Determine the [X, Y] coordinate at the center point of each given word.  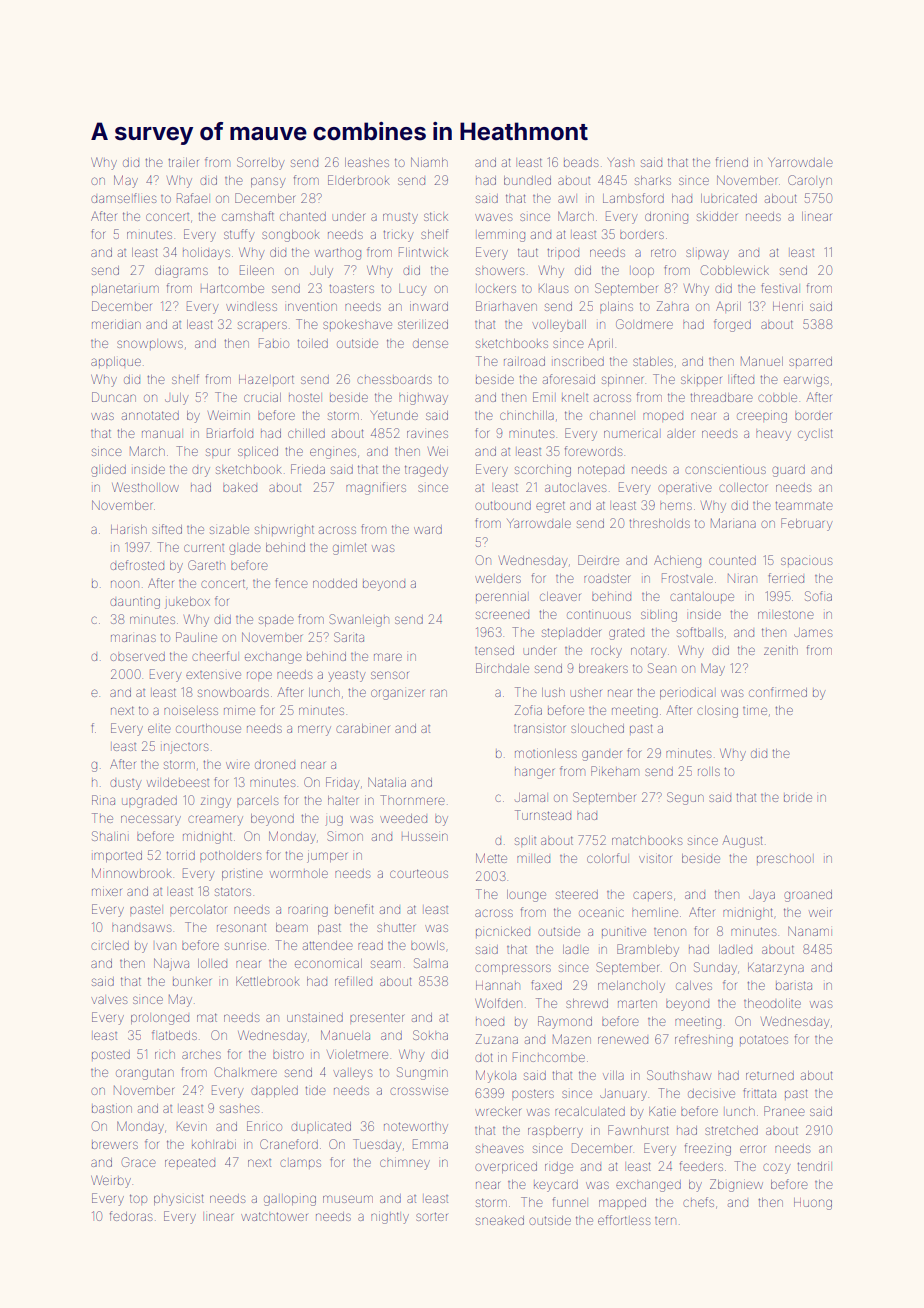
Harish [129, 529]
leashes [367, 162]
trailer [184, 162]
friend [732, 162]
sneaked [500, 1220]
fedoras [131, 1216]
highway [423, 399]
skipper [701, 380]
